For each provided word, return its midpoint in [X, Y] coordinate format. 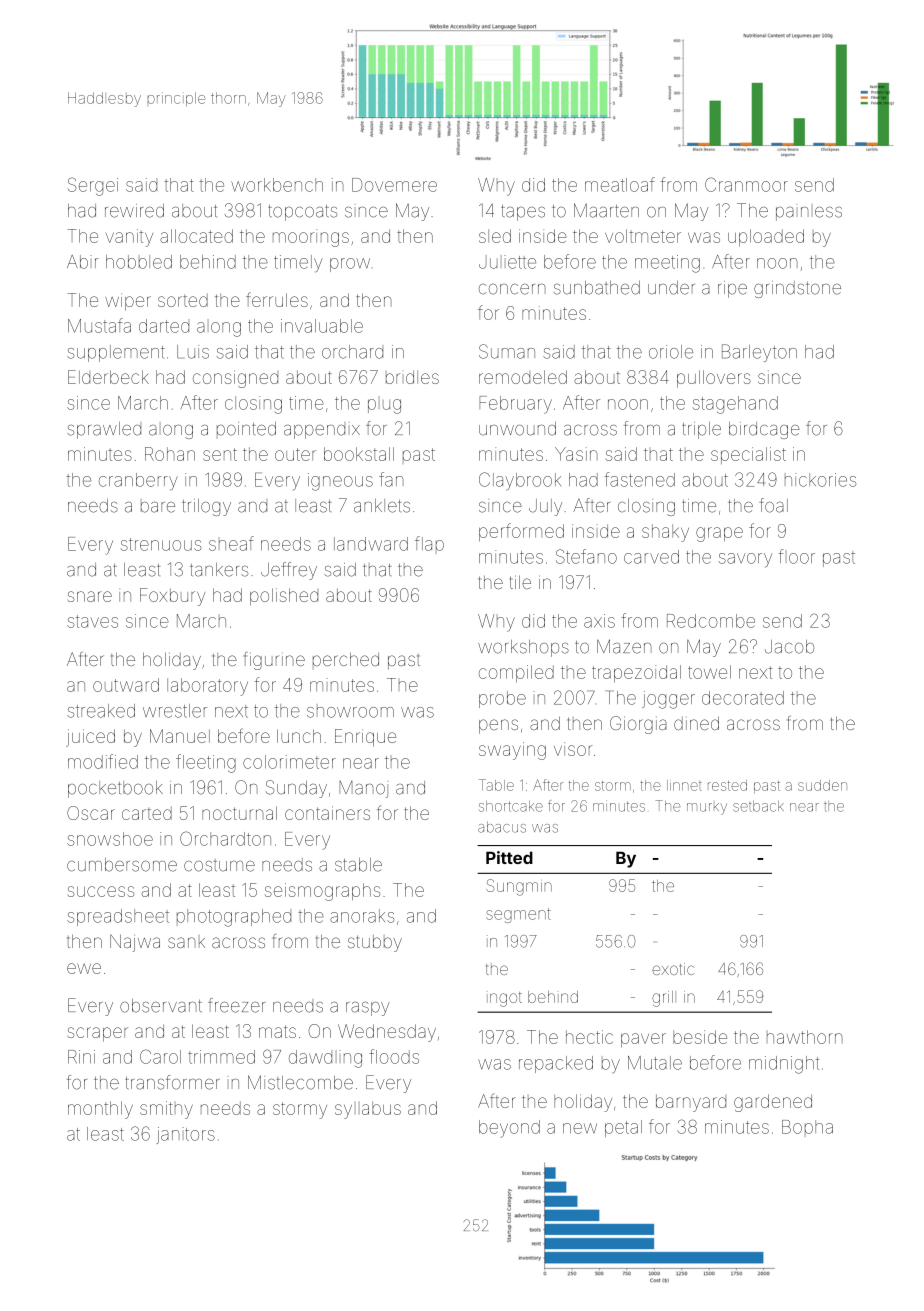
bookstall [359, 454]
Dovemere [394, 185]
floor [797, 556]
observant [161, 1006]
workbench [277, 185]
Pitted [509, 857]
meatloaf [620, 184]
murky [707, 809]
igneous [340, 482]
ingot [504, 999]
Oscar [91, 813]
